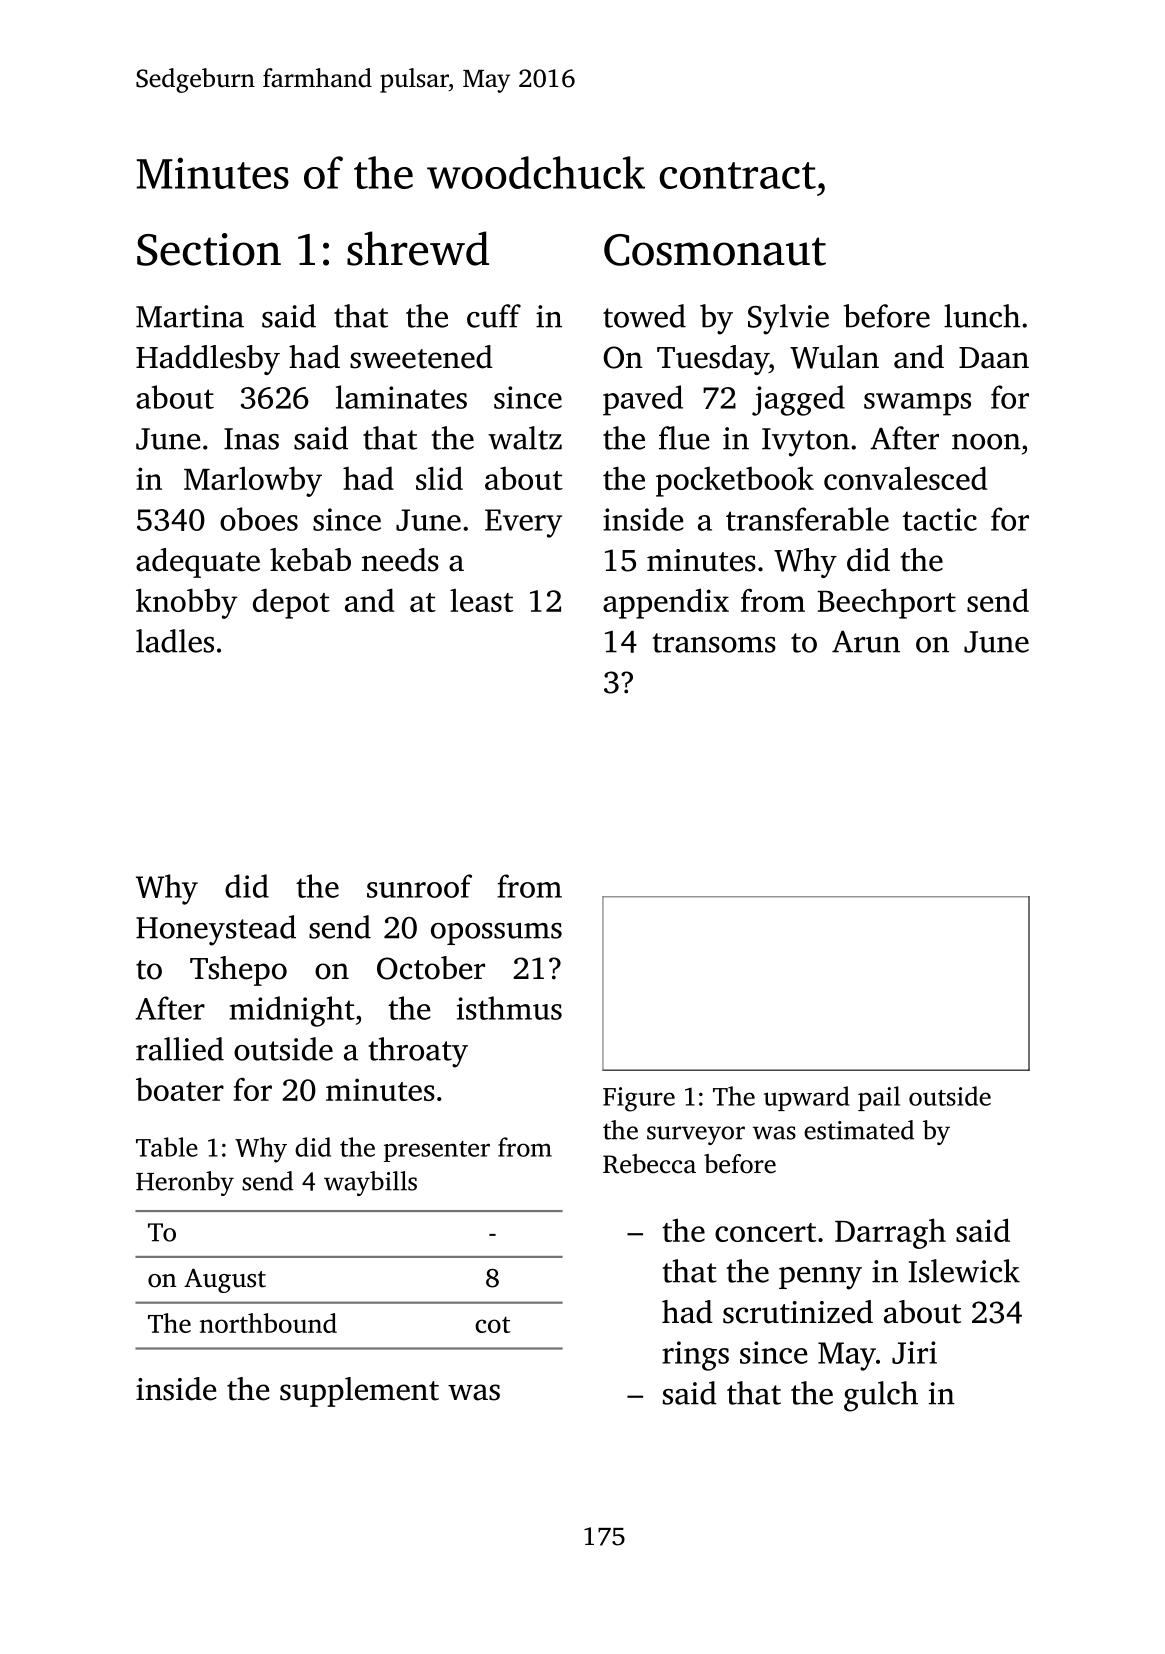  What do you see at coordinates (715, 250) in the screenshot?
I see `Cosmonaut` at bounding box center [715, 250].
